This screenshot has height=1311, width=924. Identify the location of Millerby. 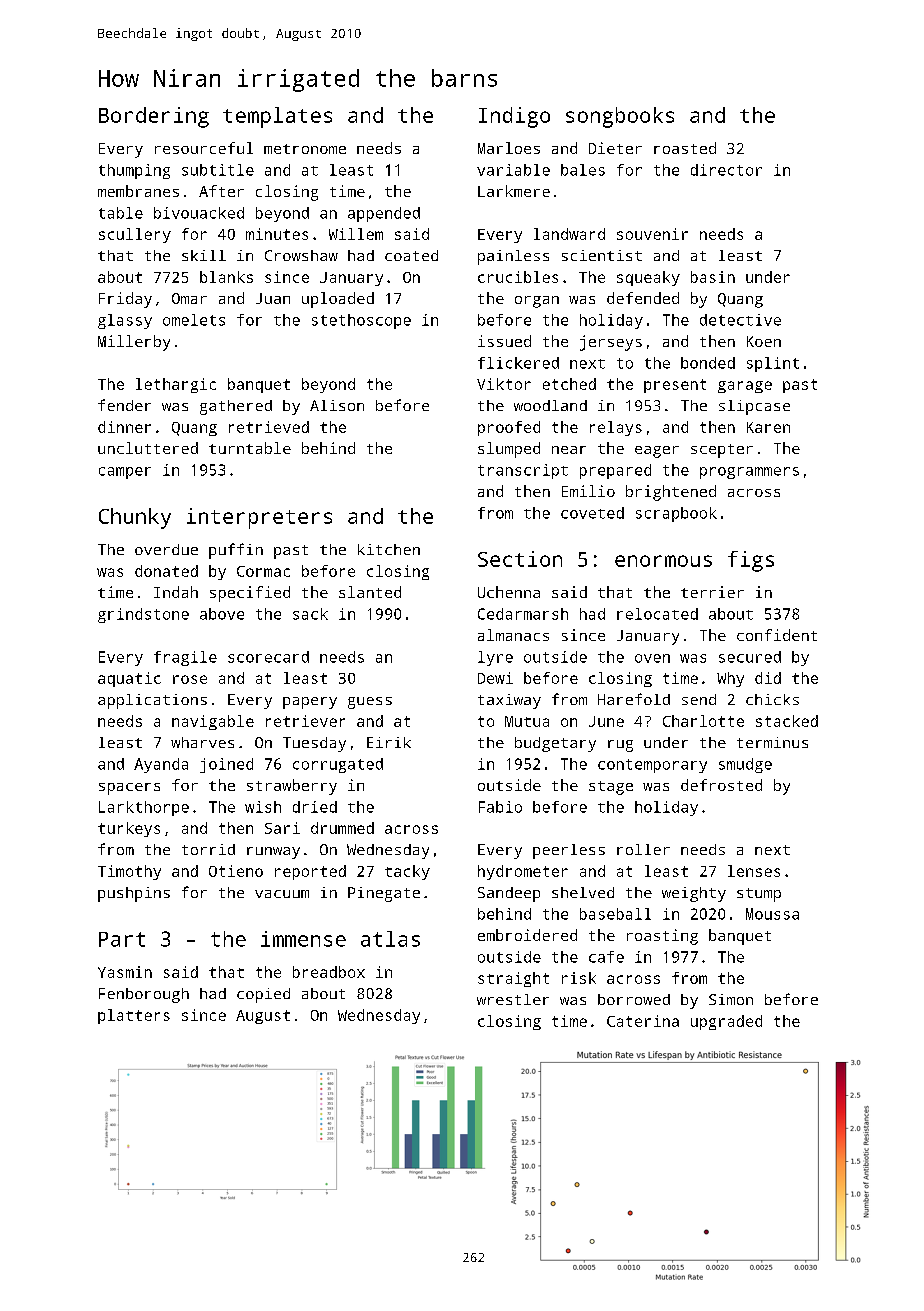
(134, 343).
